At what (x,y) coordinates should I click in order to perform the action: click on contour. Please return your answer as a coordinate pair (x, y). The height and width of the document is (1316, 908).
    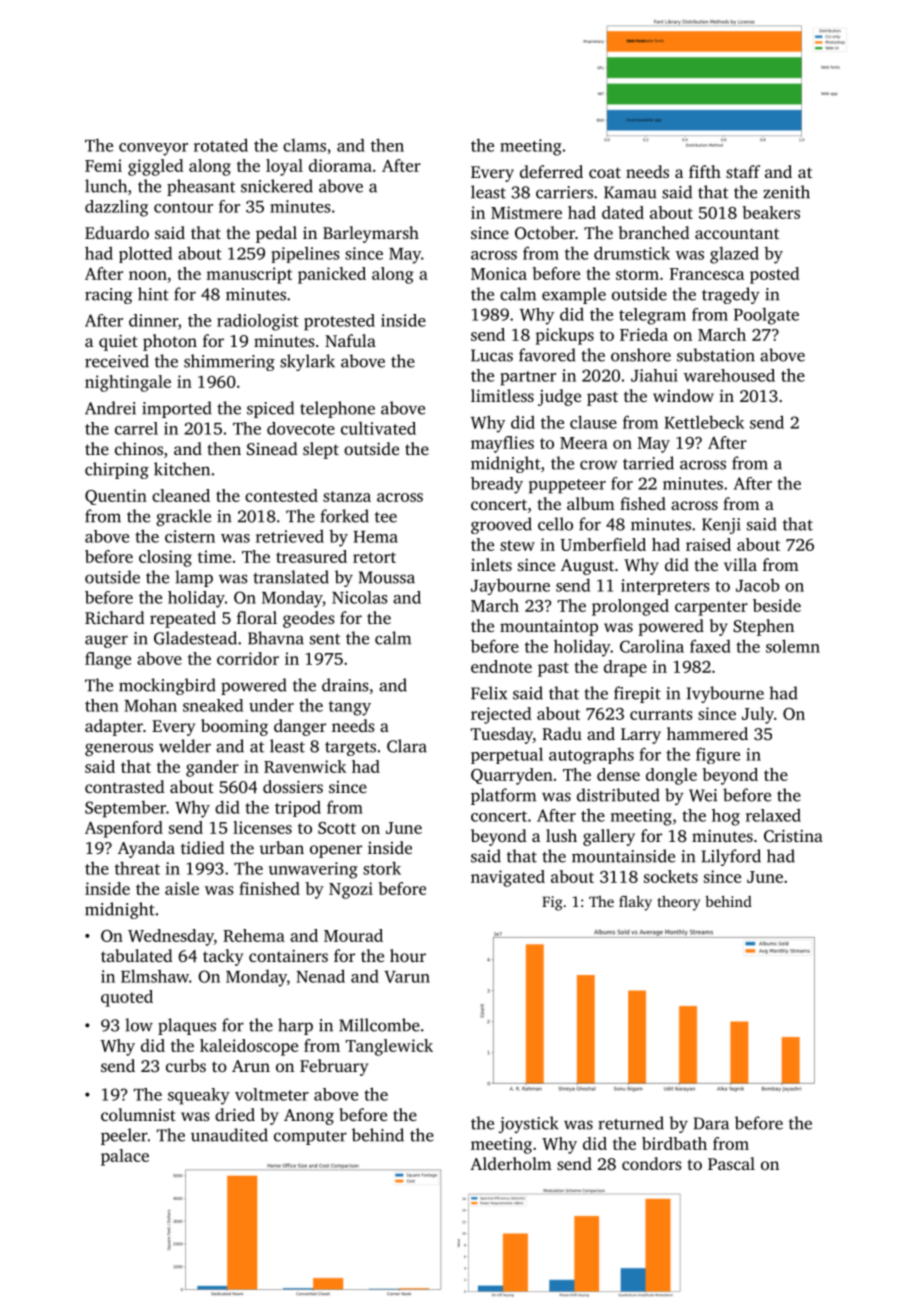
    Looking at the image, I should click on (183, 207).
